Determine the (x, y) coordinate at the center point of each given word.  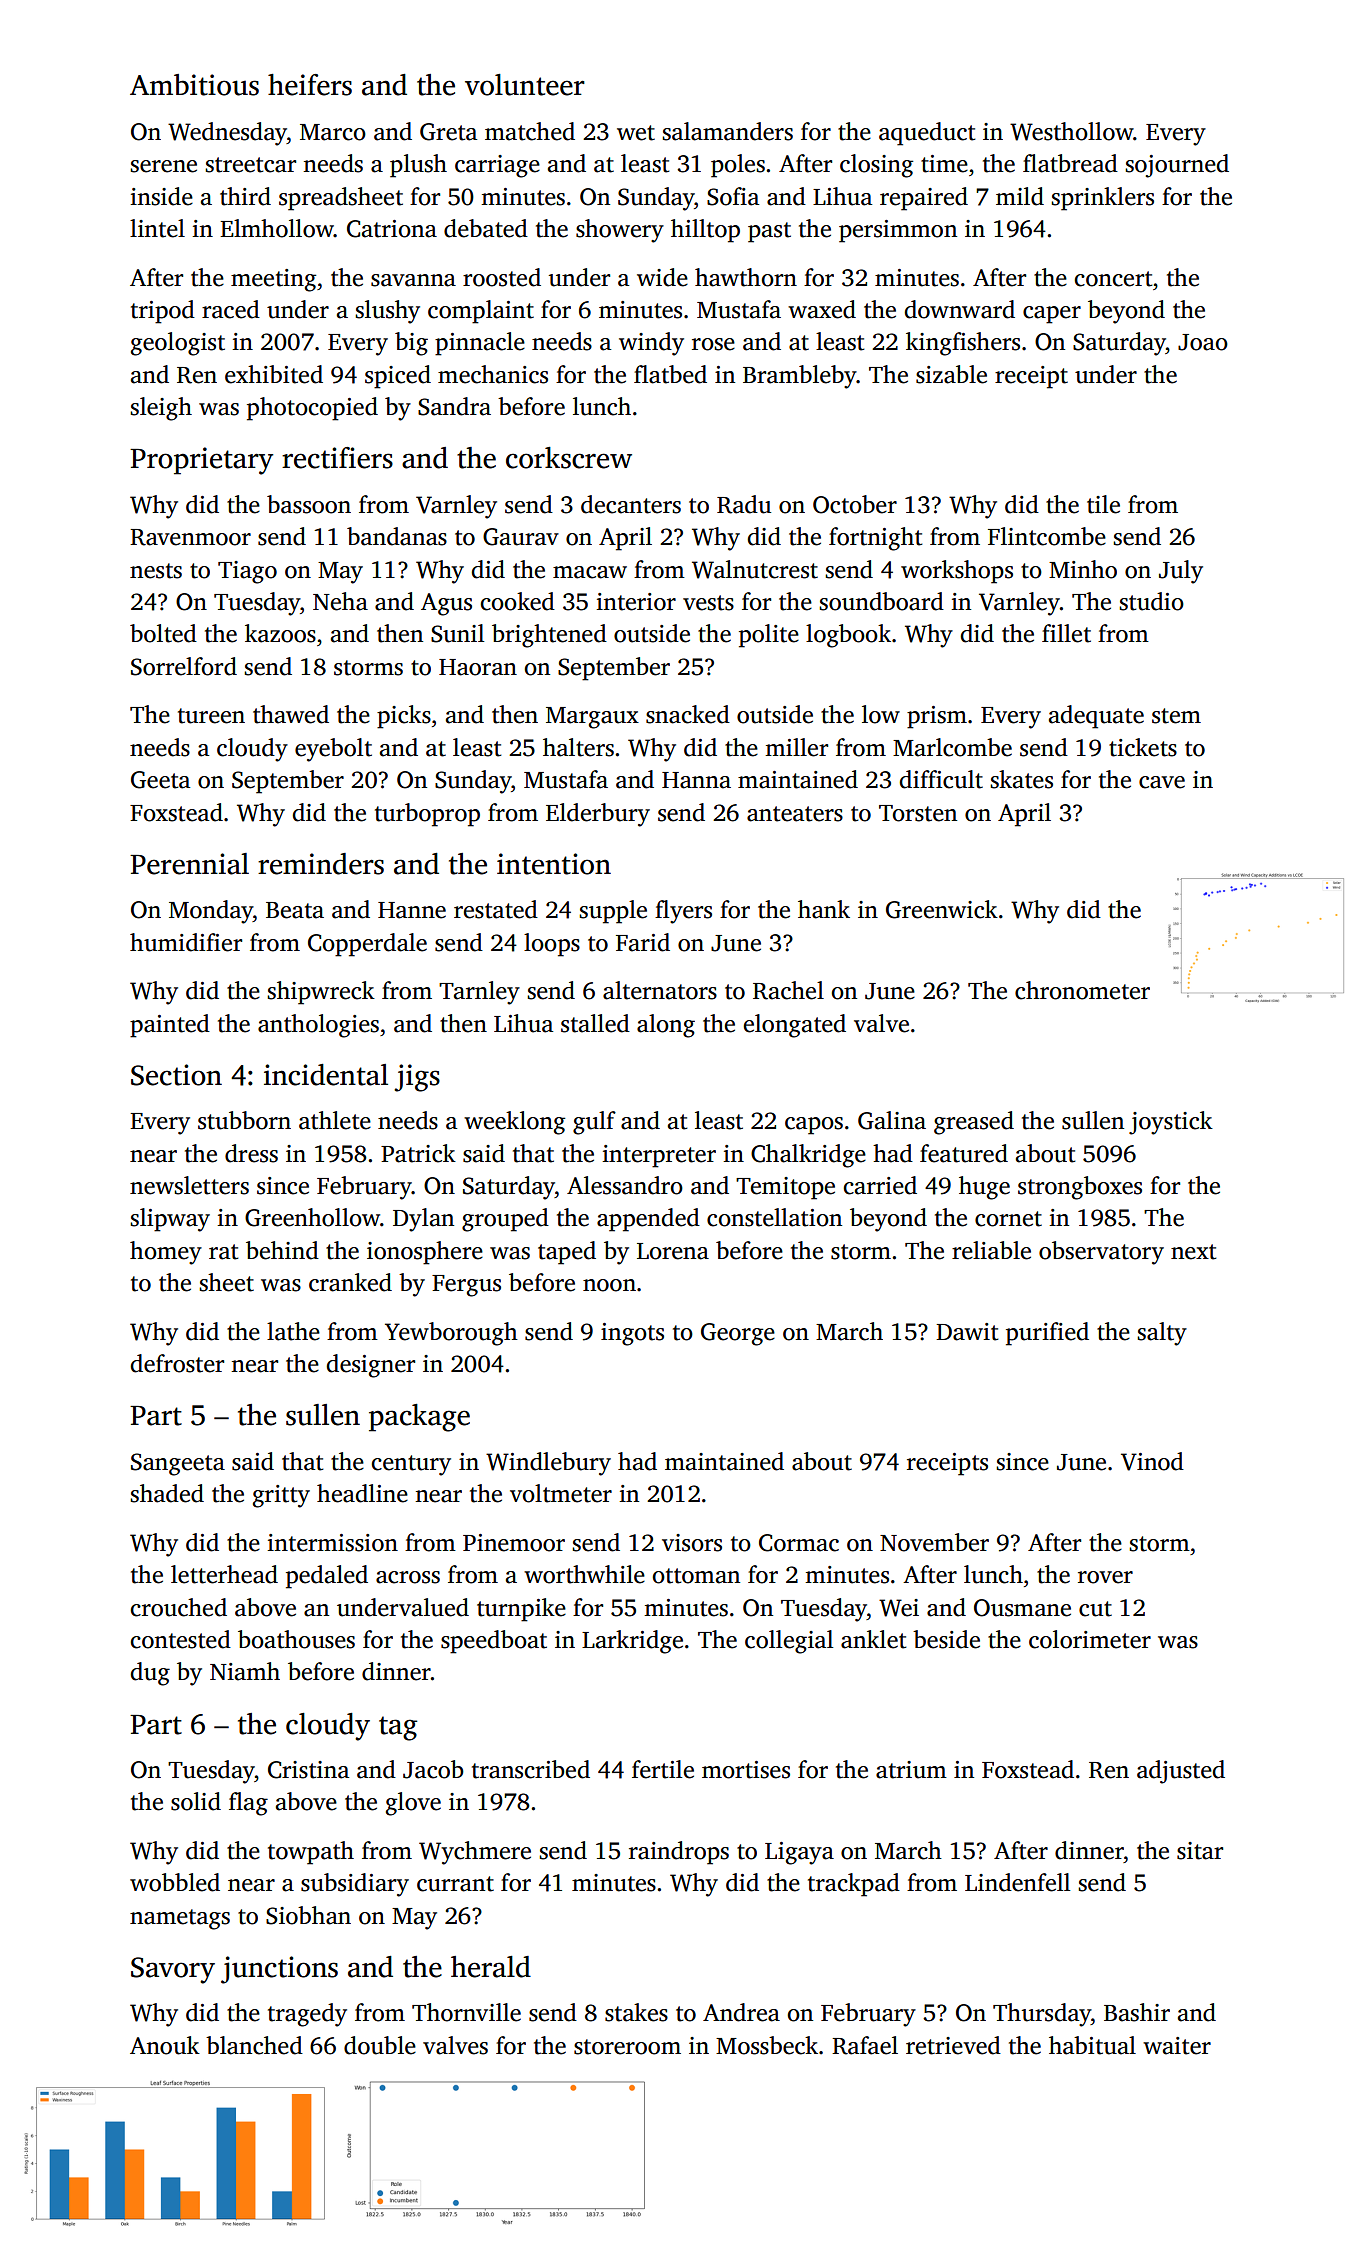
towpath (311, 1853)
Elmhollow (277, 228)
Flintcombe (1047, 536)
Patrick (418, 1153)
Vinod (1152, 1461)
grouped (505, 1220)
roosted (502, 277)
